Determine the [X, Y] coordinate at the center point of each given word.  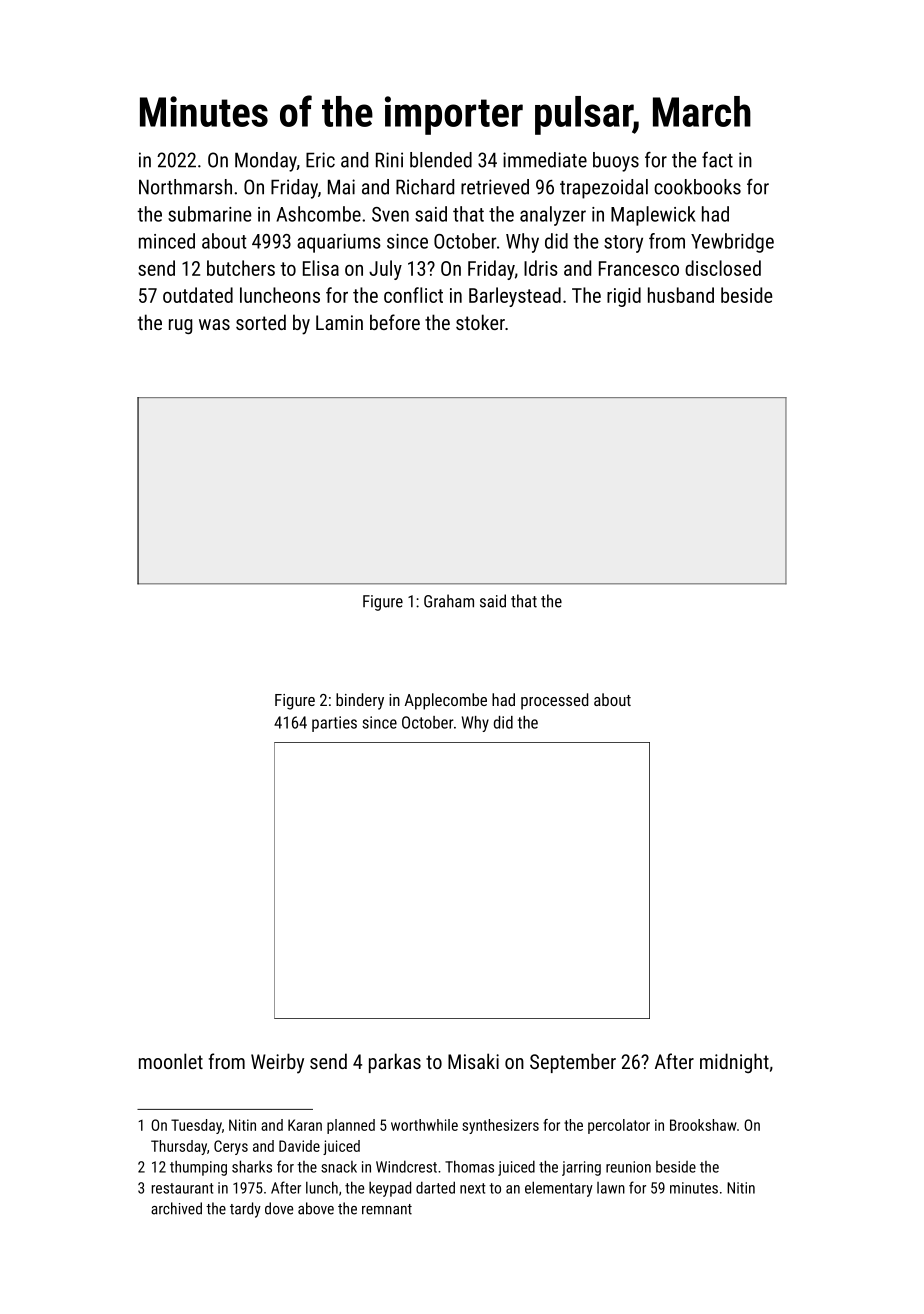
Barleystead [515, 297]
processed [554, 701]
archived [176, 1208]
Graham [449, 601]
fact [717, 160]
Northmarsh [185, 187]
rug [180, 326]
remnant [387, 1209]
